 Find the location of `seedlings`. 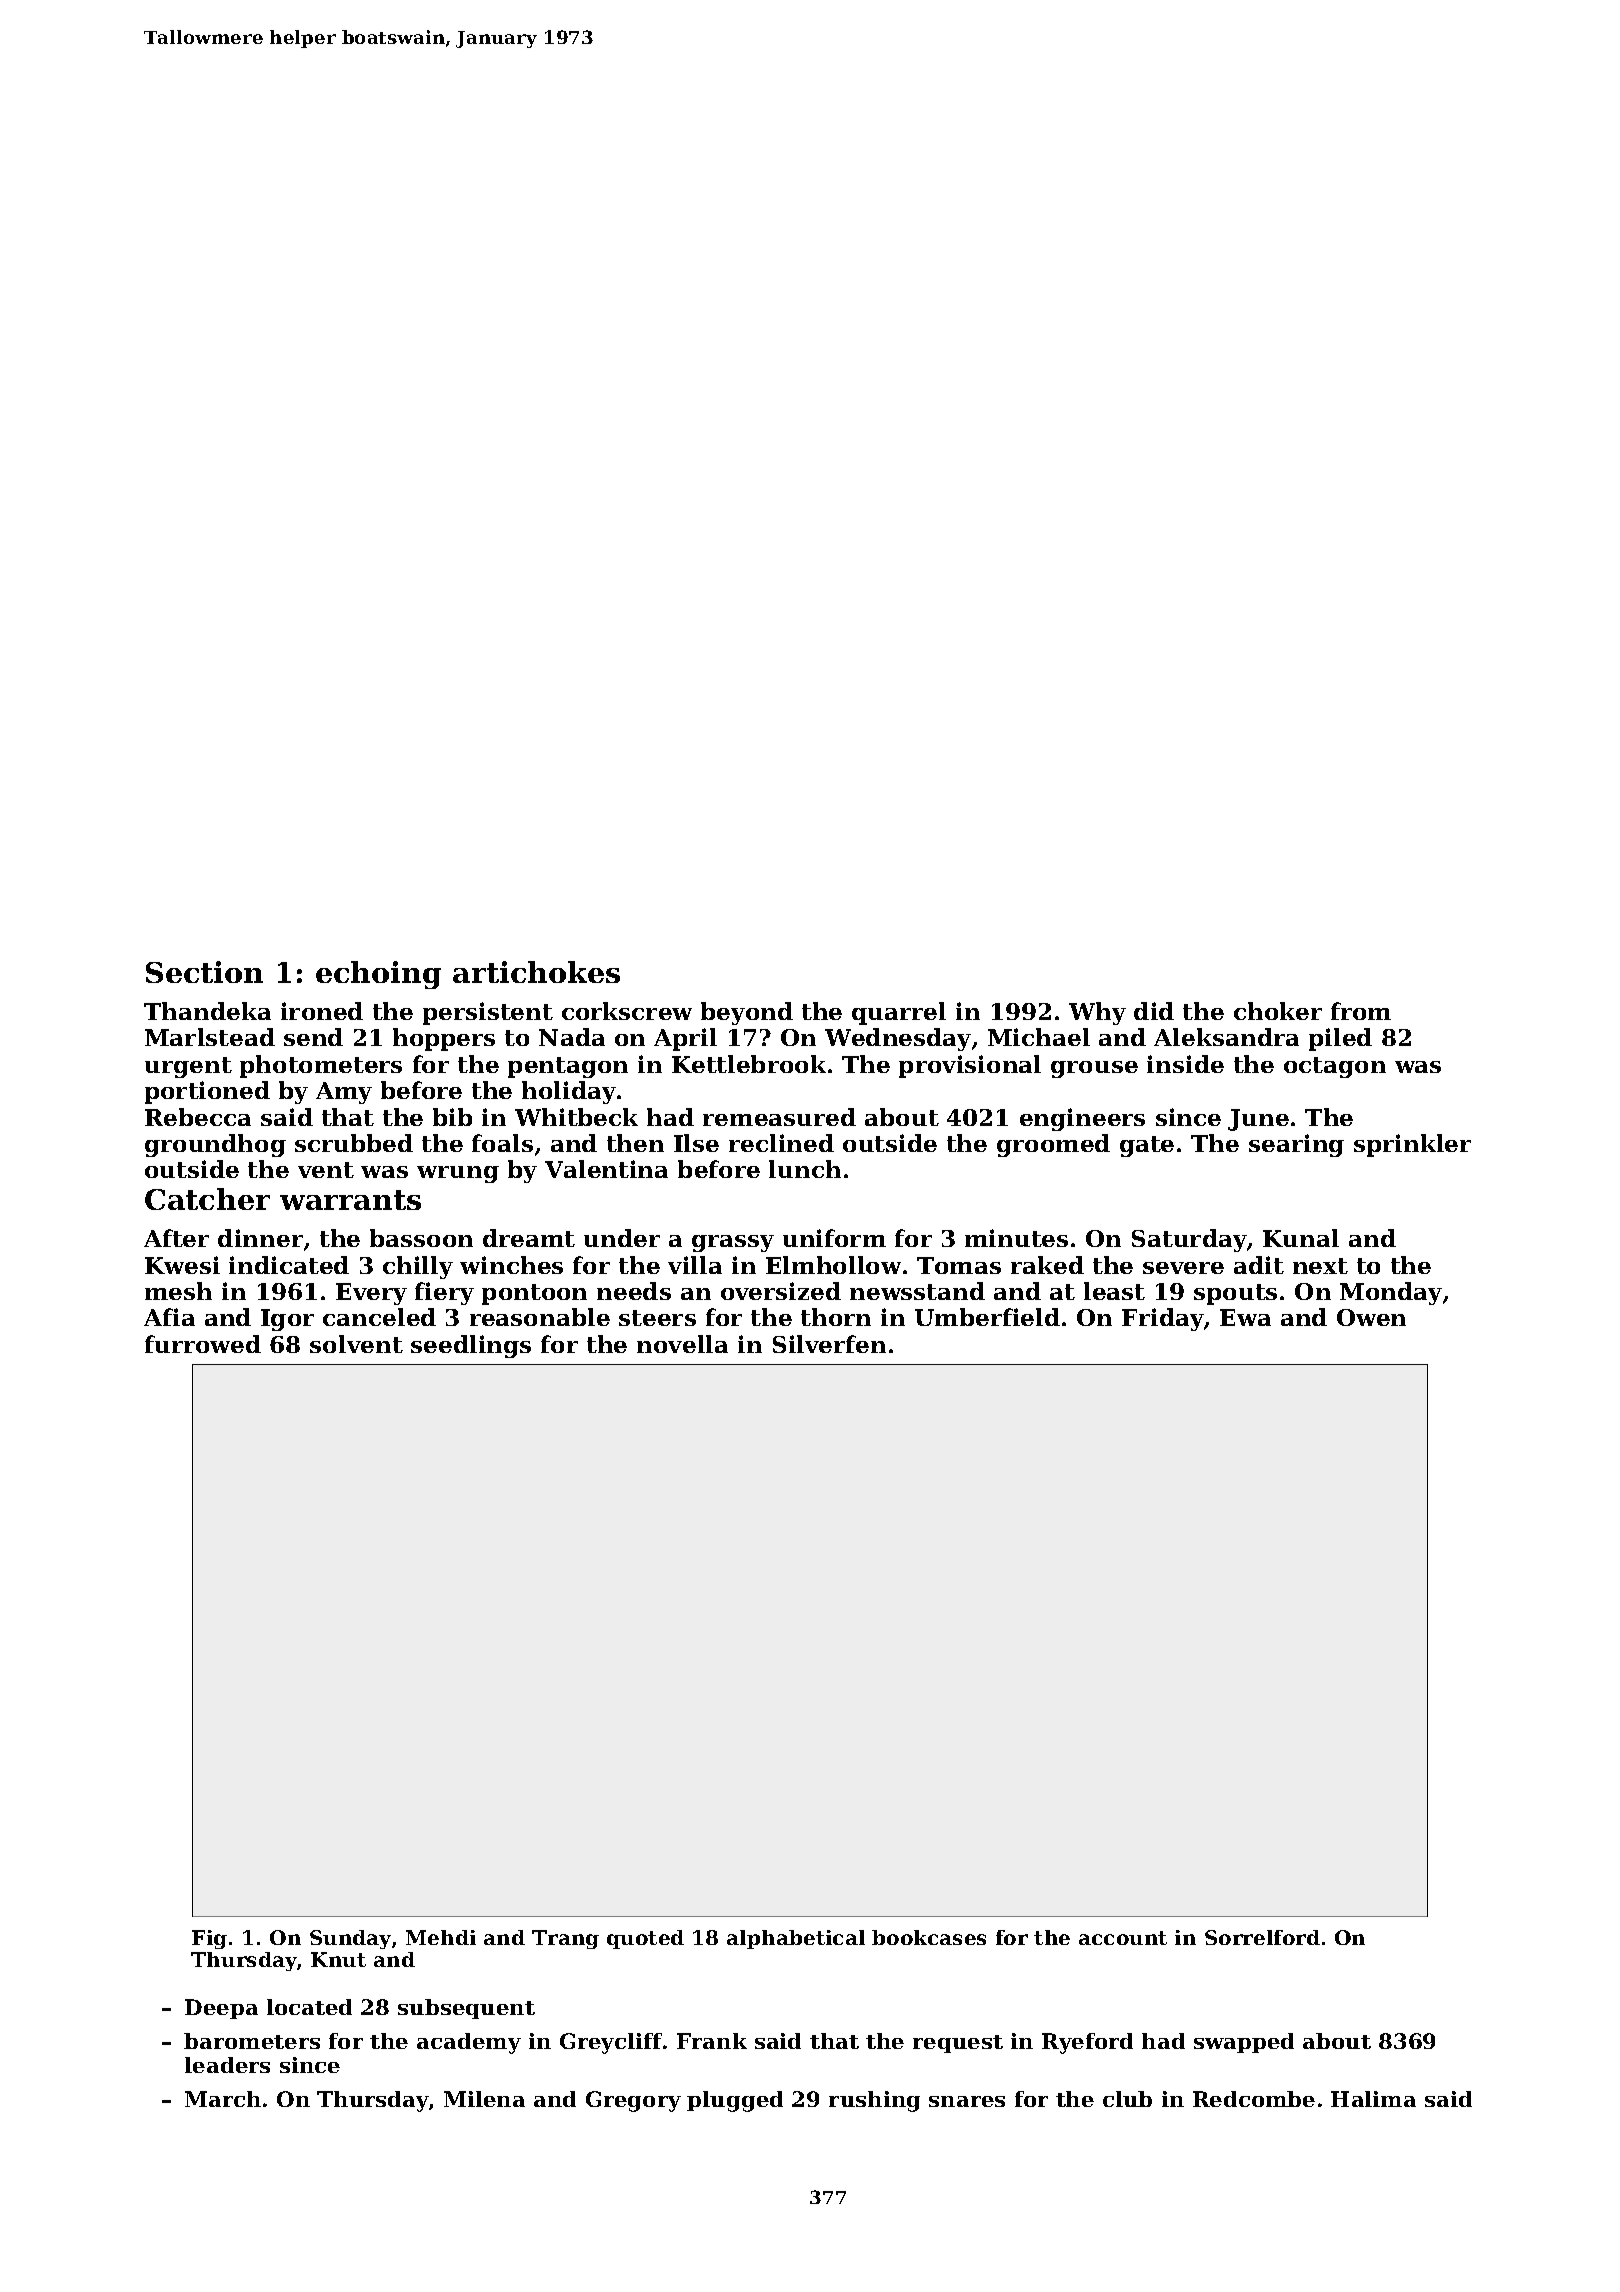

seedlings is located at coordinates (471, 1346).
